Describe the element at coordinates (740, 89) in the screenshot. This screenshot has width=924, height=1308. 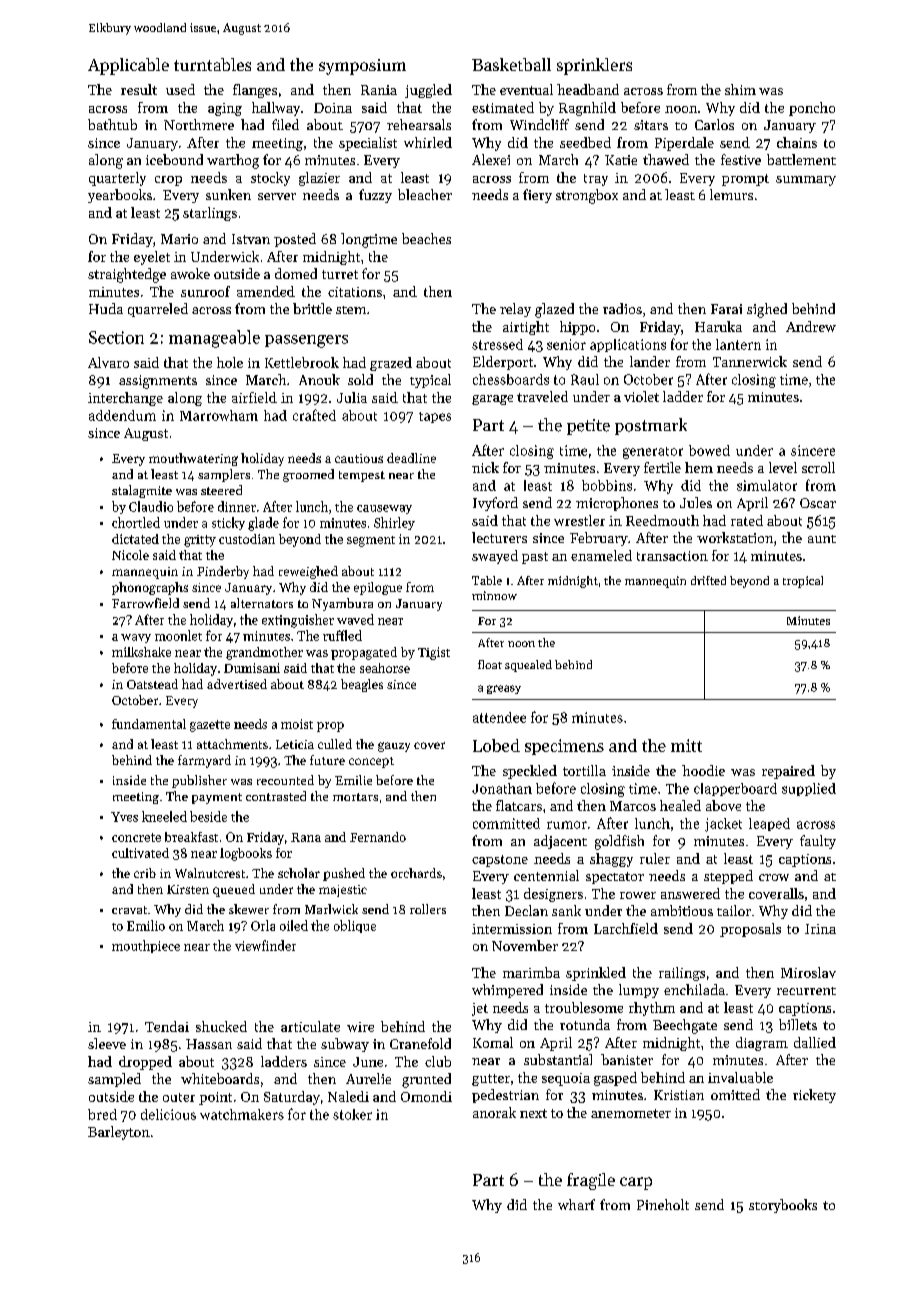
I see `shim` at that location.
